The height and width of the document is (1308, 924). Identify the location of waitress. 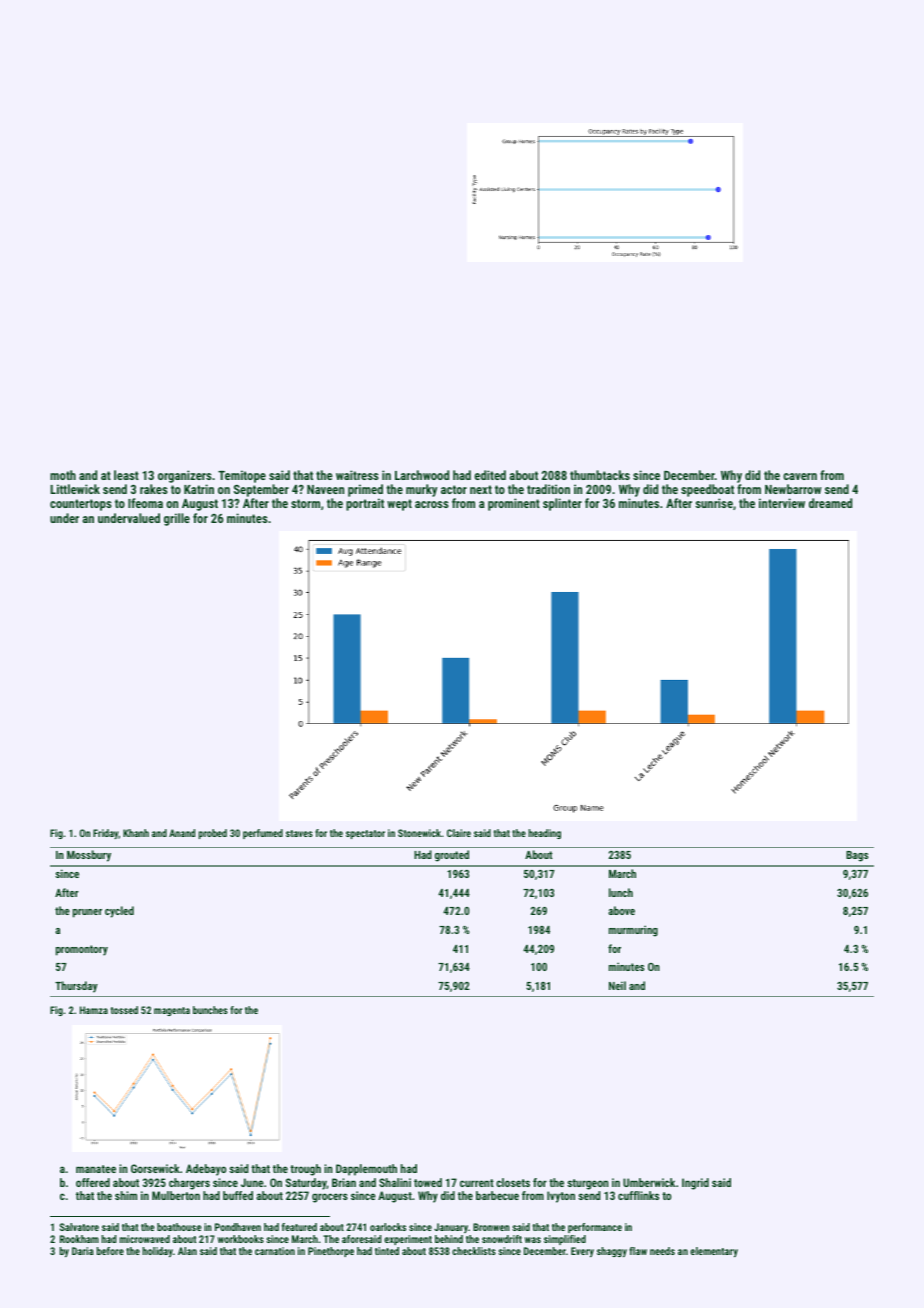
(357, 475).
